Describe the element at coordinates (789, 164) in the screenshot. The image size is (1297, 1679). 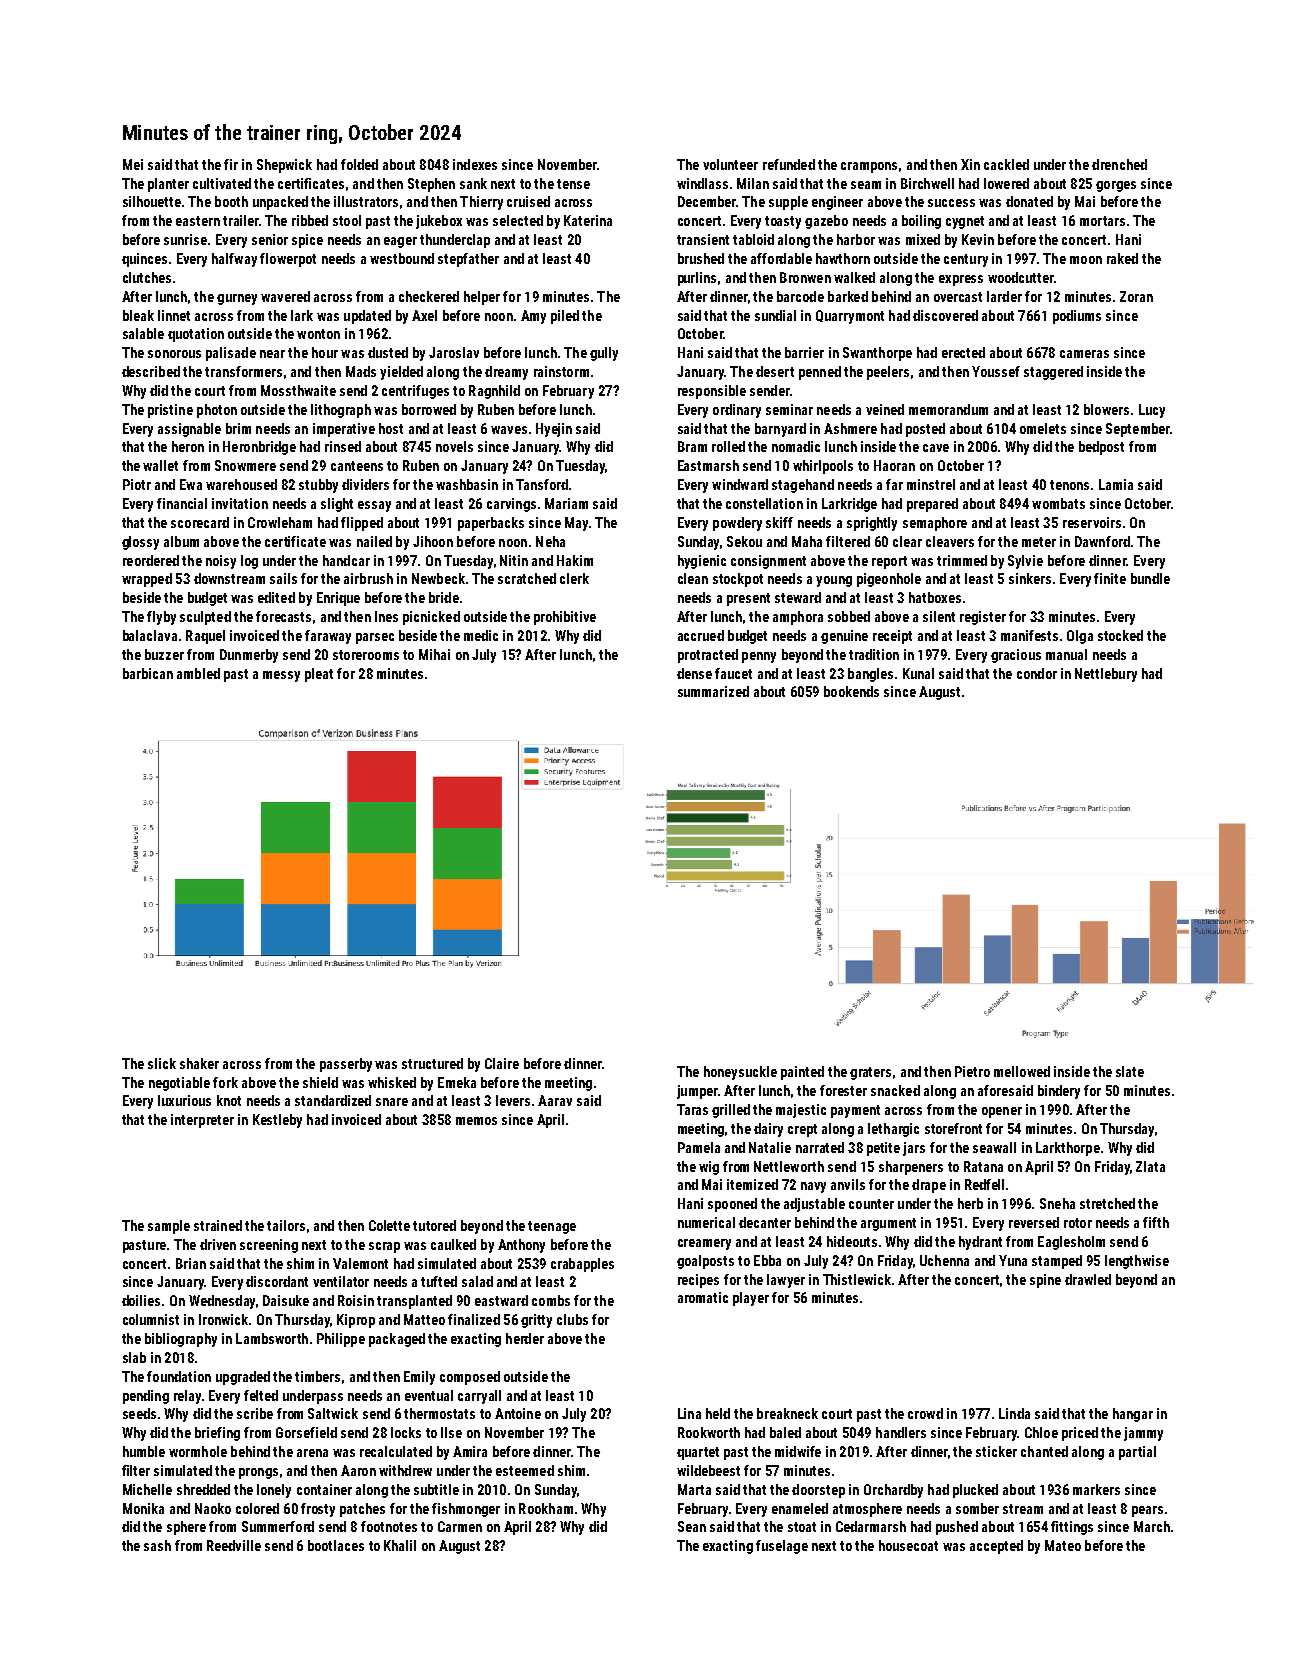
I see `refunded` at that location.
